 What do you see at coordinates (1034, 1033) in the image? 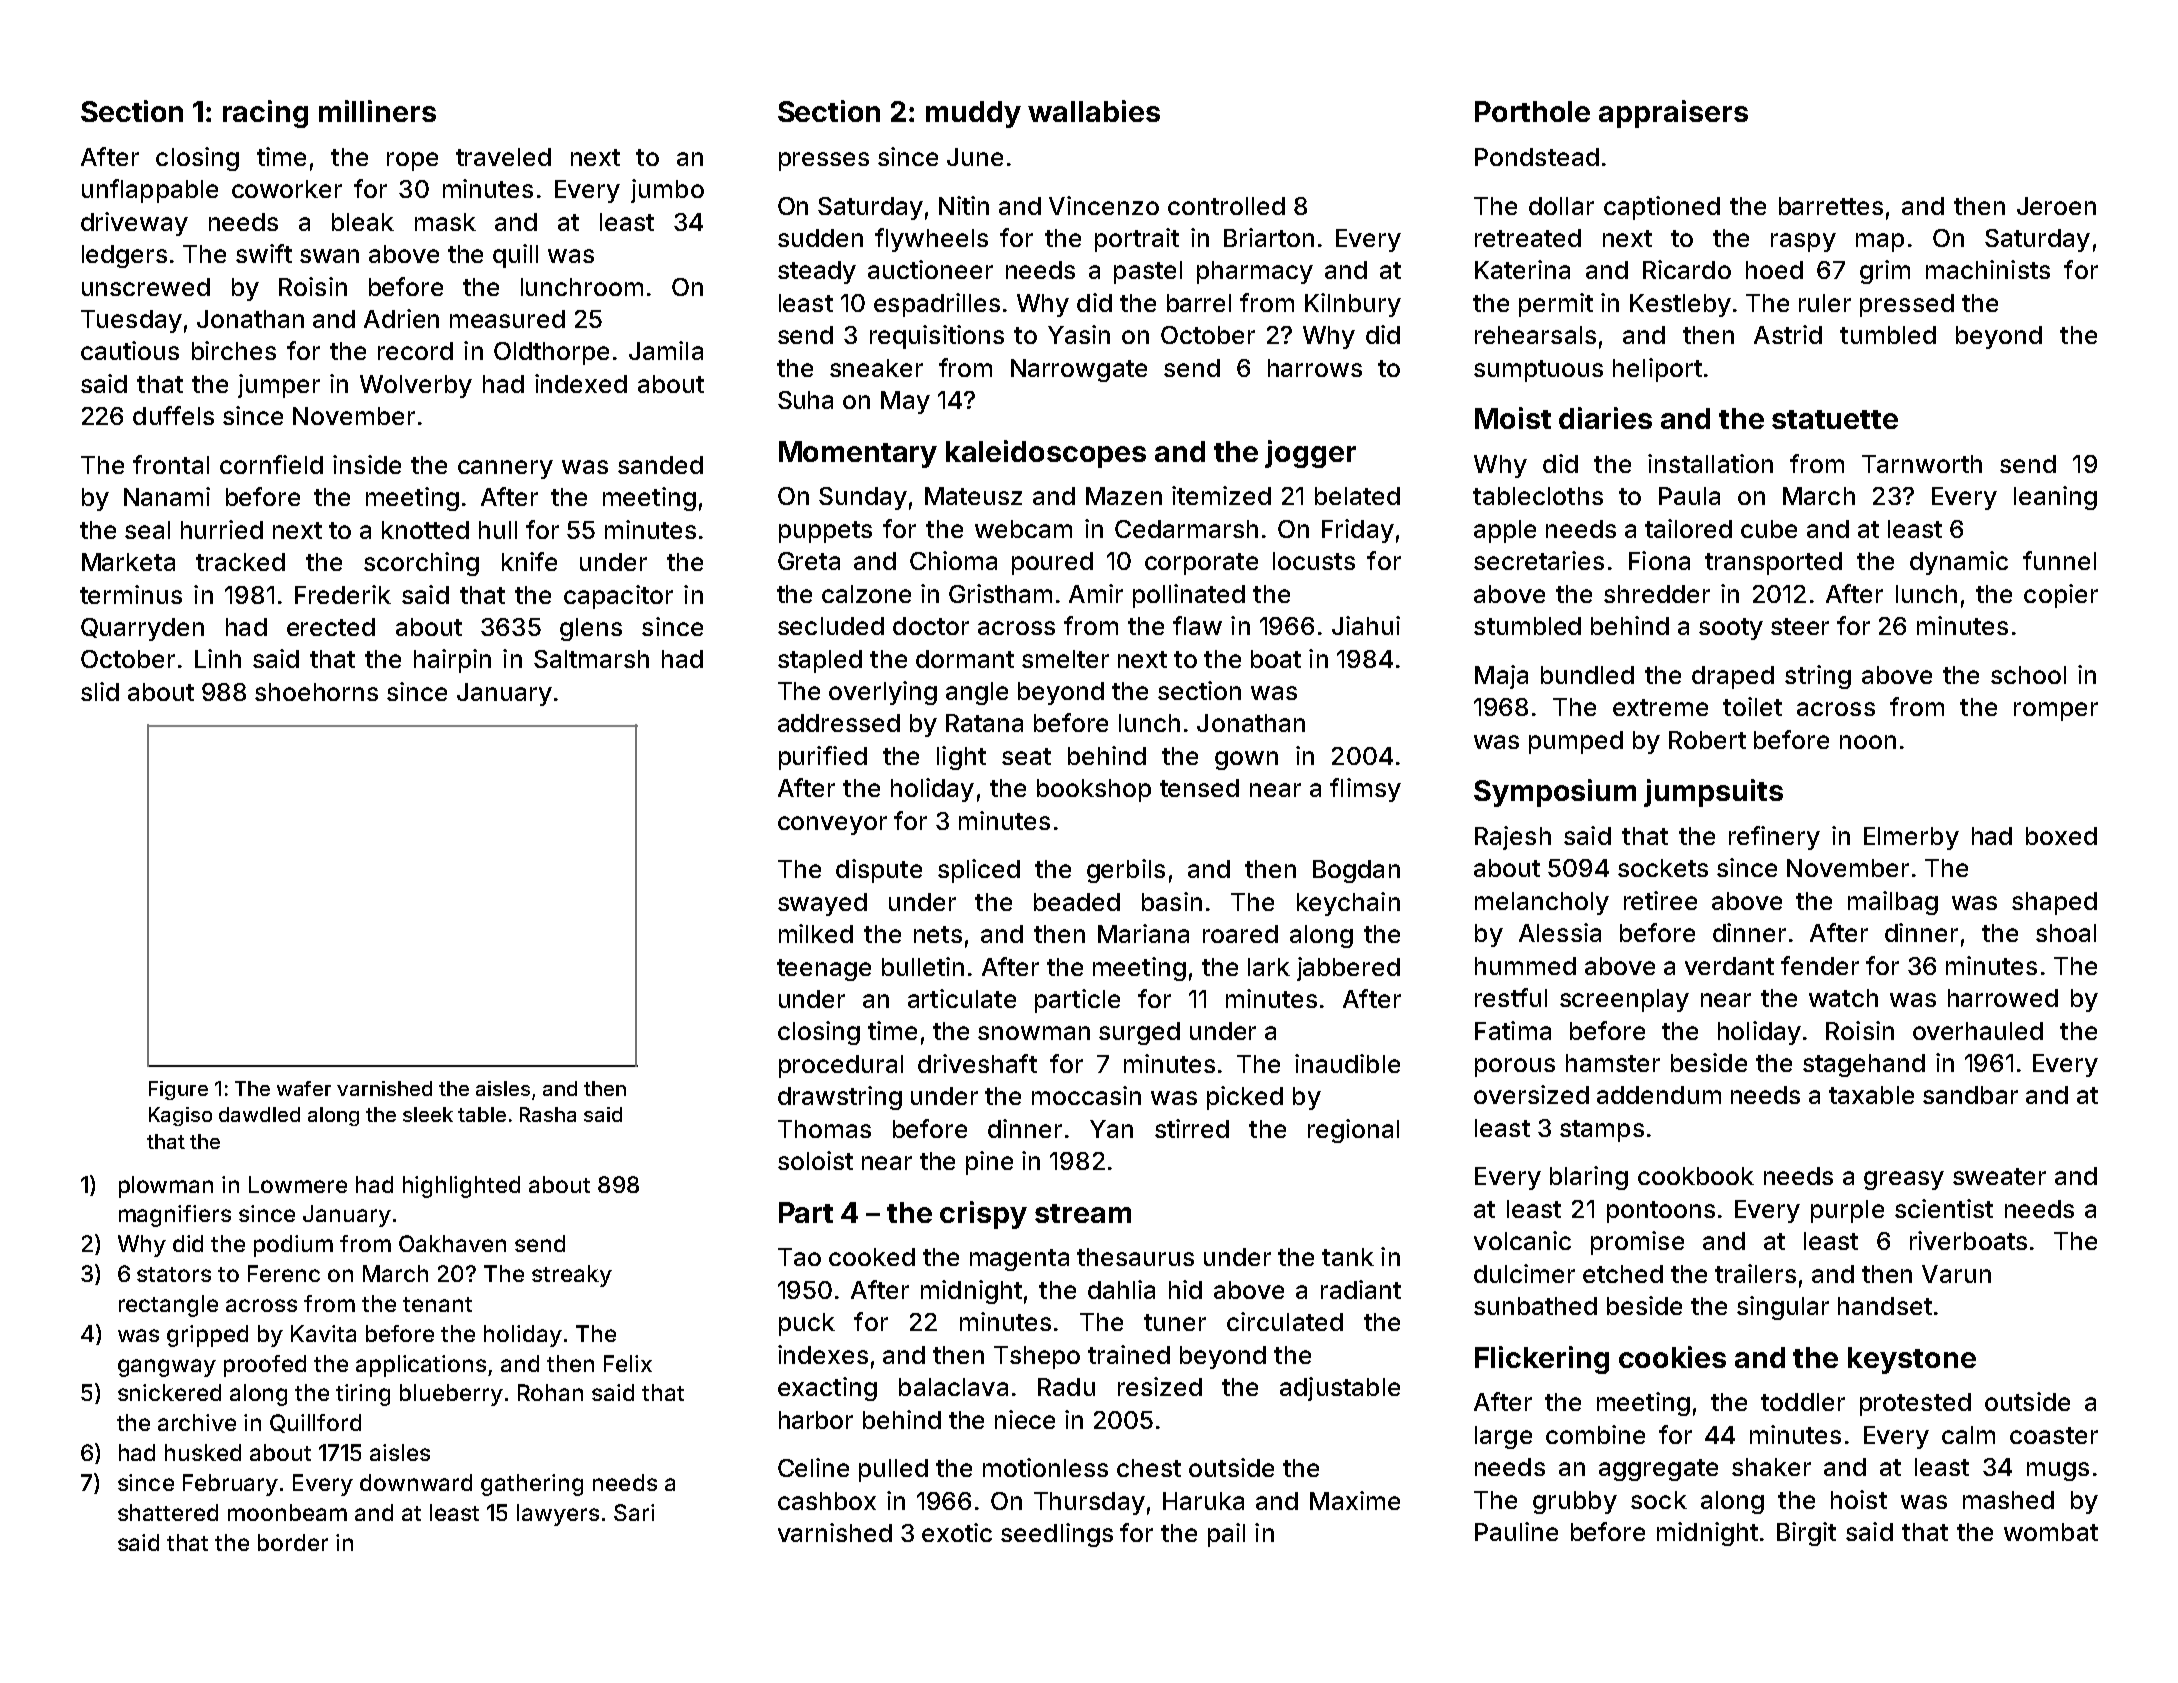
I see `snowman` at bounding box center [1034, 1033].
